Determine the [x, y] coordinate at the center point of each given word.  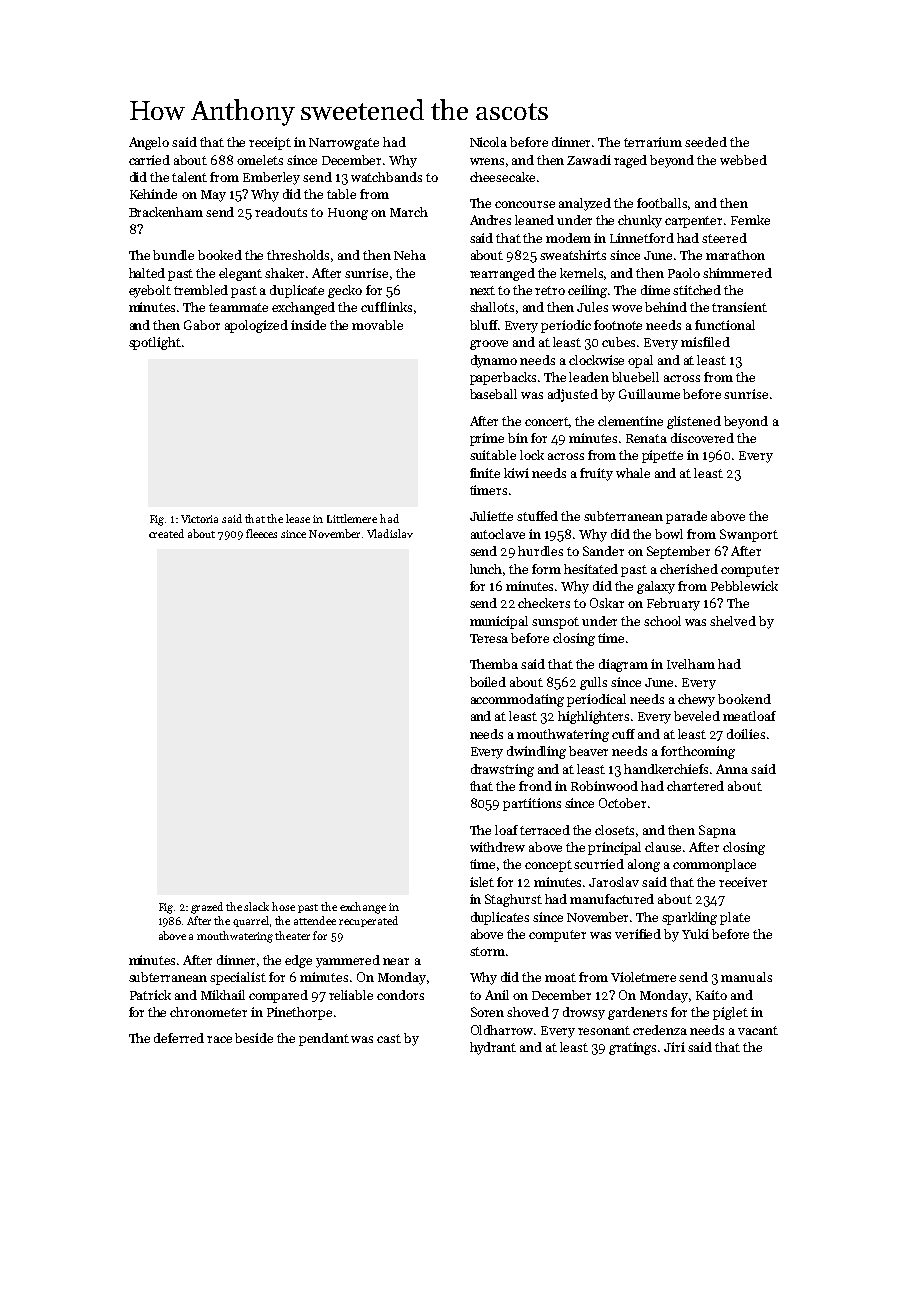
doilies [746, 734]
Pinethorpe [299, 1013]
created [166, 533]
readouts [281, 212]
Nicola [488, 142]
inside [308, 325]
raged [630, 161]
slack [256, 906]
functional [725, 325]
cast [389, 1038]
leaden [589, 377]
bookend [744, 699]
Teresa [489, 638]
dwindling [536, 752]
